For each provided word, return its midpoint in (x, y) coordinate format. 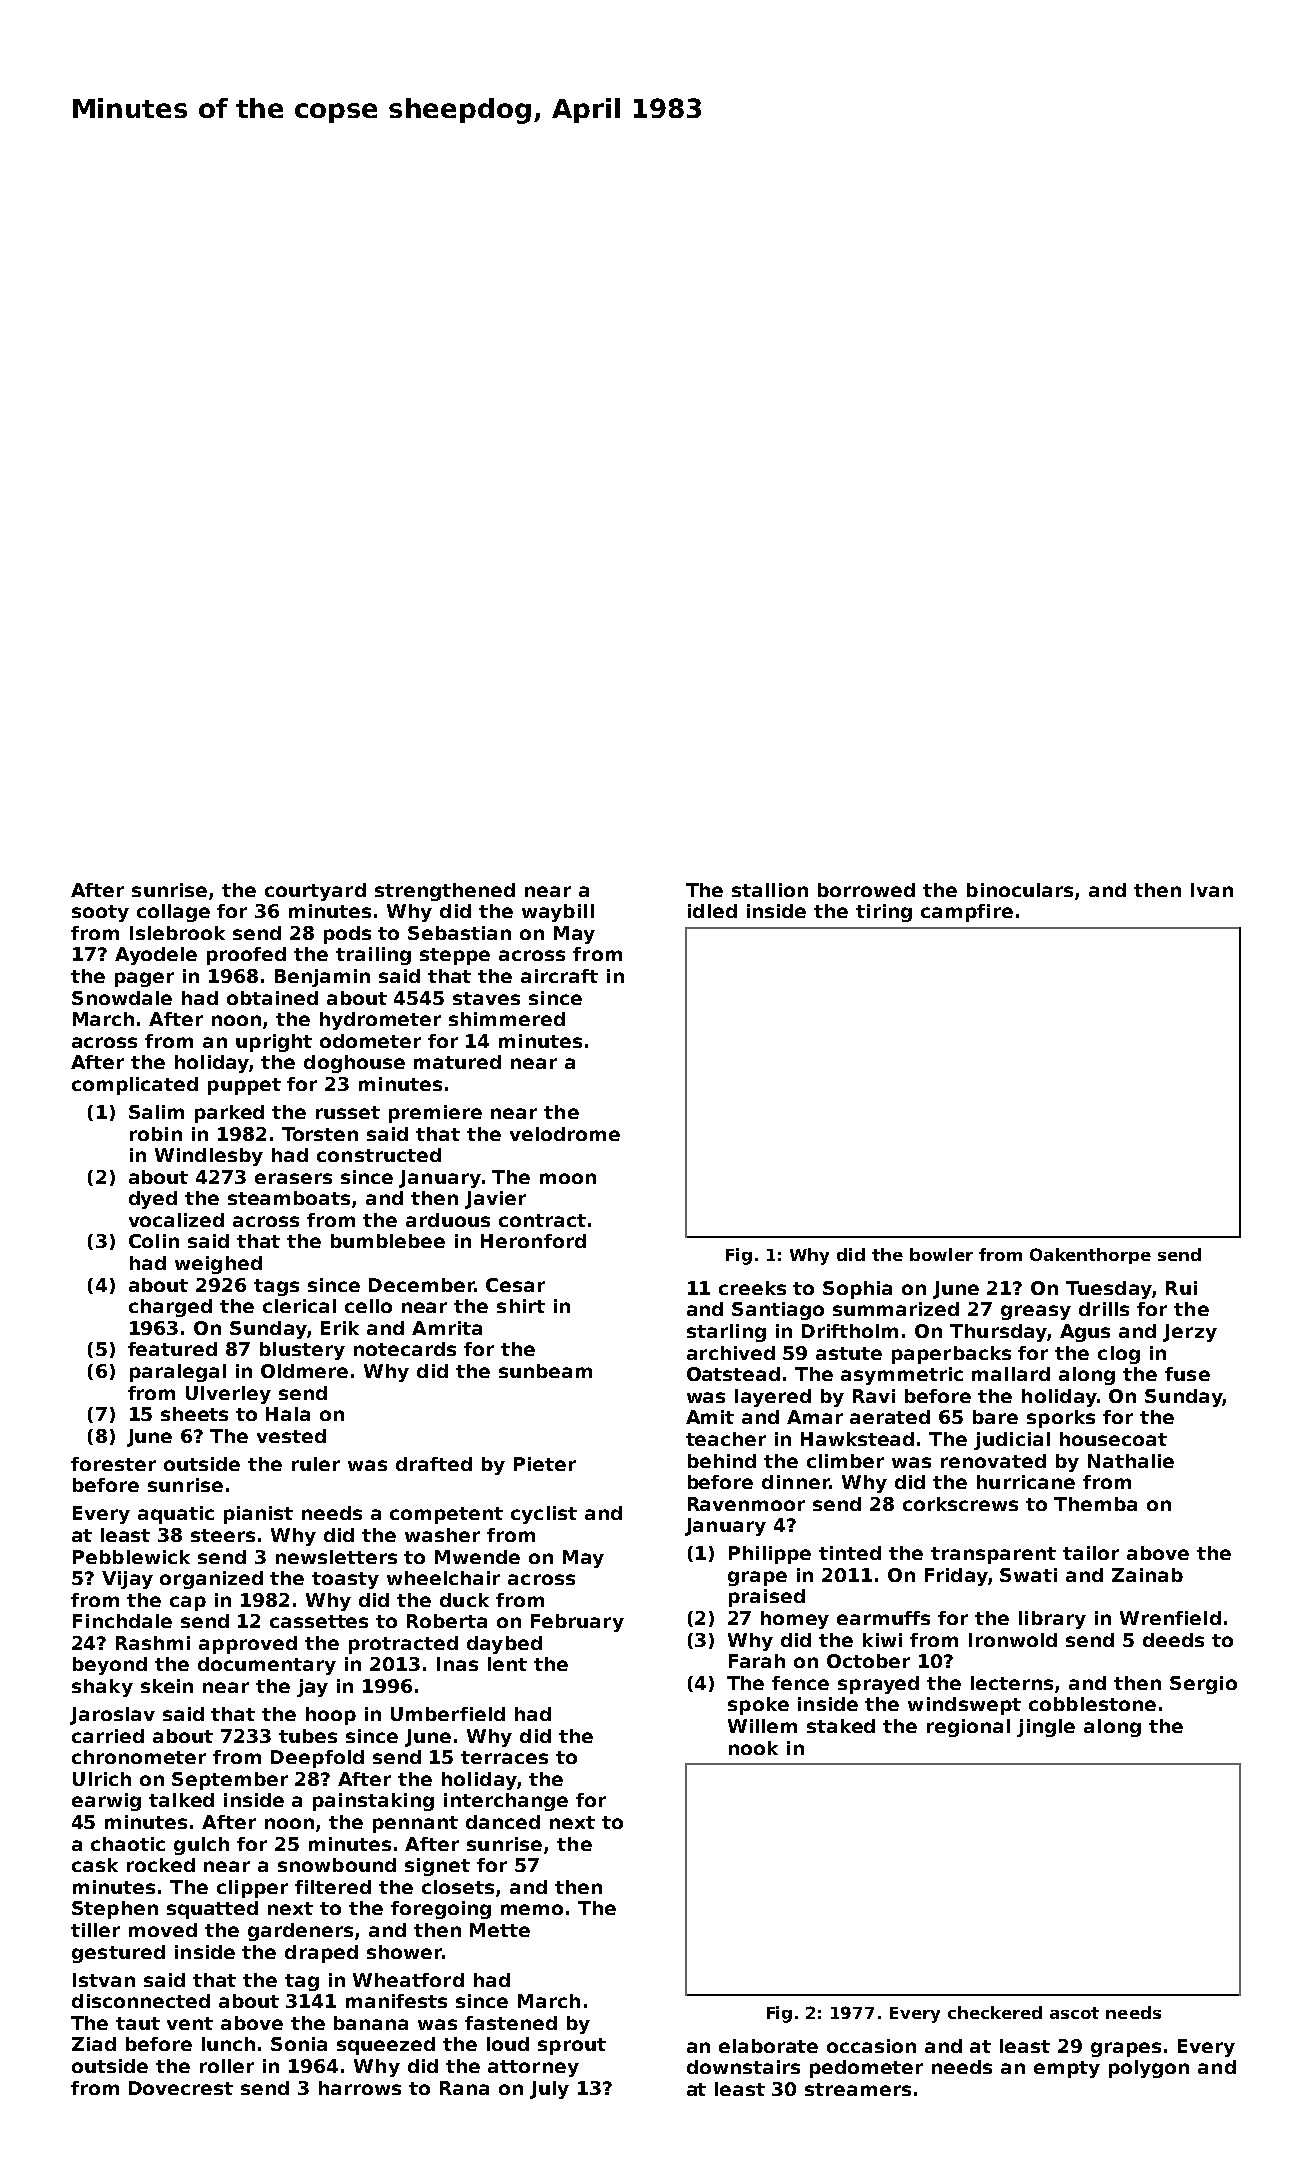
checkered (995, 2012)
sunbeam (545, 1371)
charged (170, 1308)
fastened (511, 2023)
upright (274, 1043)
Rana (464, 2088)
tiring (884, 913)
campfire (967, 913)
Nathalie (1131, 1461)
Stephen (115, 1910)
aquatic (176, 1515)
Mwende (477, 1557)
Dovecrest (181, 2088)
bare (995, 1417)
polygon (1149, 2069)
